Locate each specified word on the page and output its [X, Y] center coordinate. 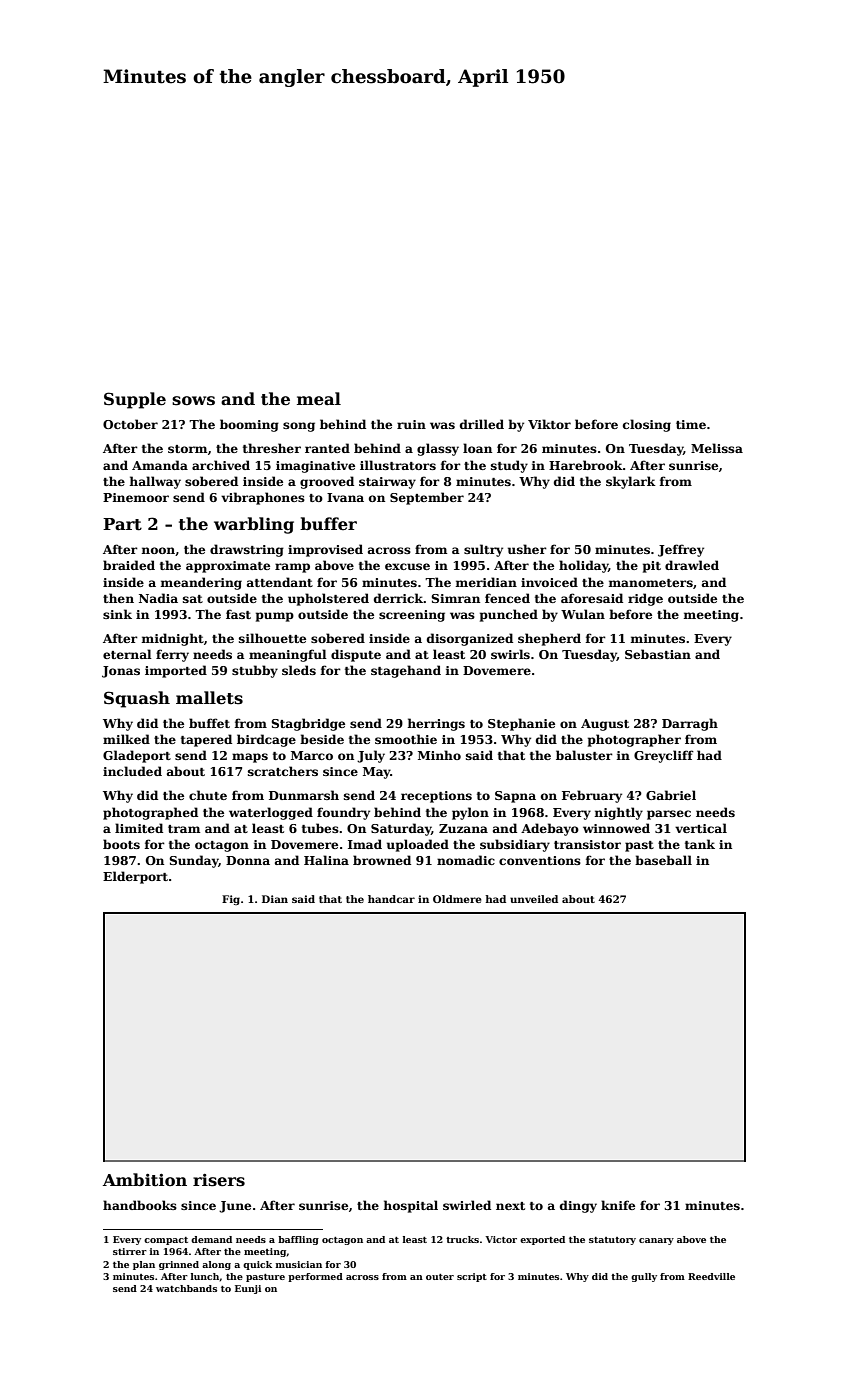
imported [176, 671]
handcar [391, 899]
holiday [583, 566]
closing [647, 425]
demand [211, 1239]
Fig [231, 900]
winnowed [616, 828]
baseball [663, 860]
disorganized [470, 639]
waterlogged [271, 813]
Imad [365, 844]
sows [193, 401]
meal [319, 398]
